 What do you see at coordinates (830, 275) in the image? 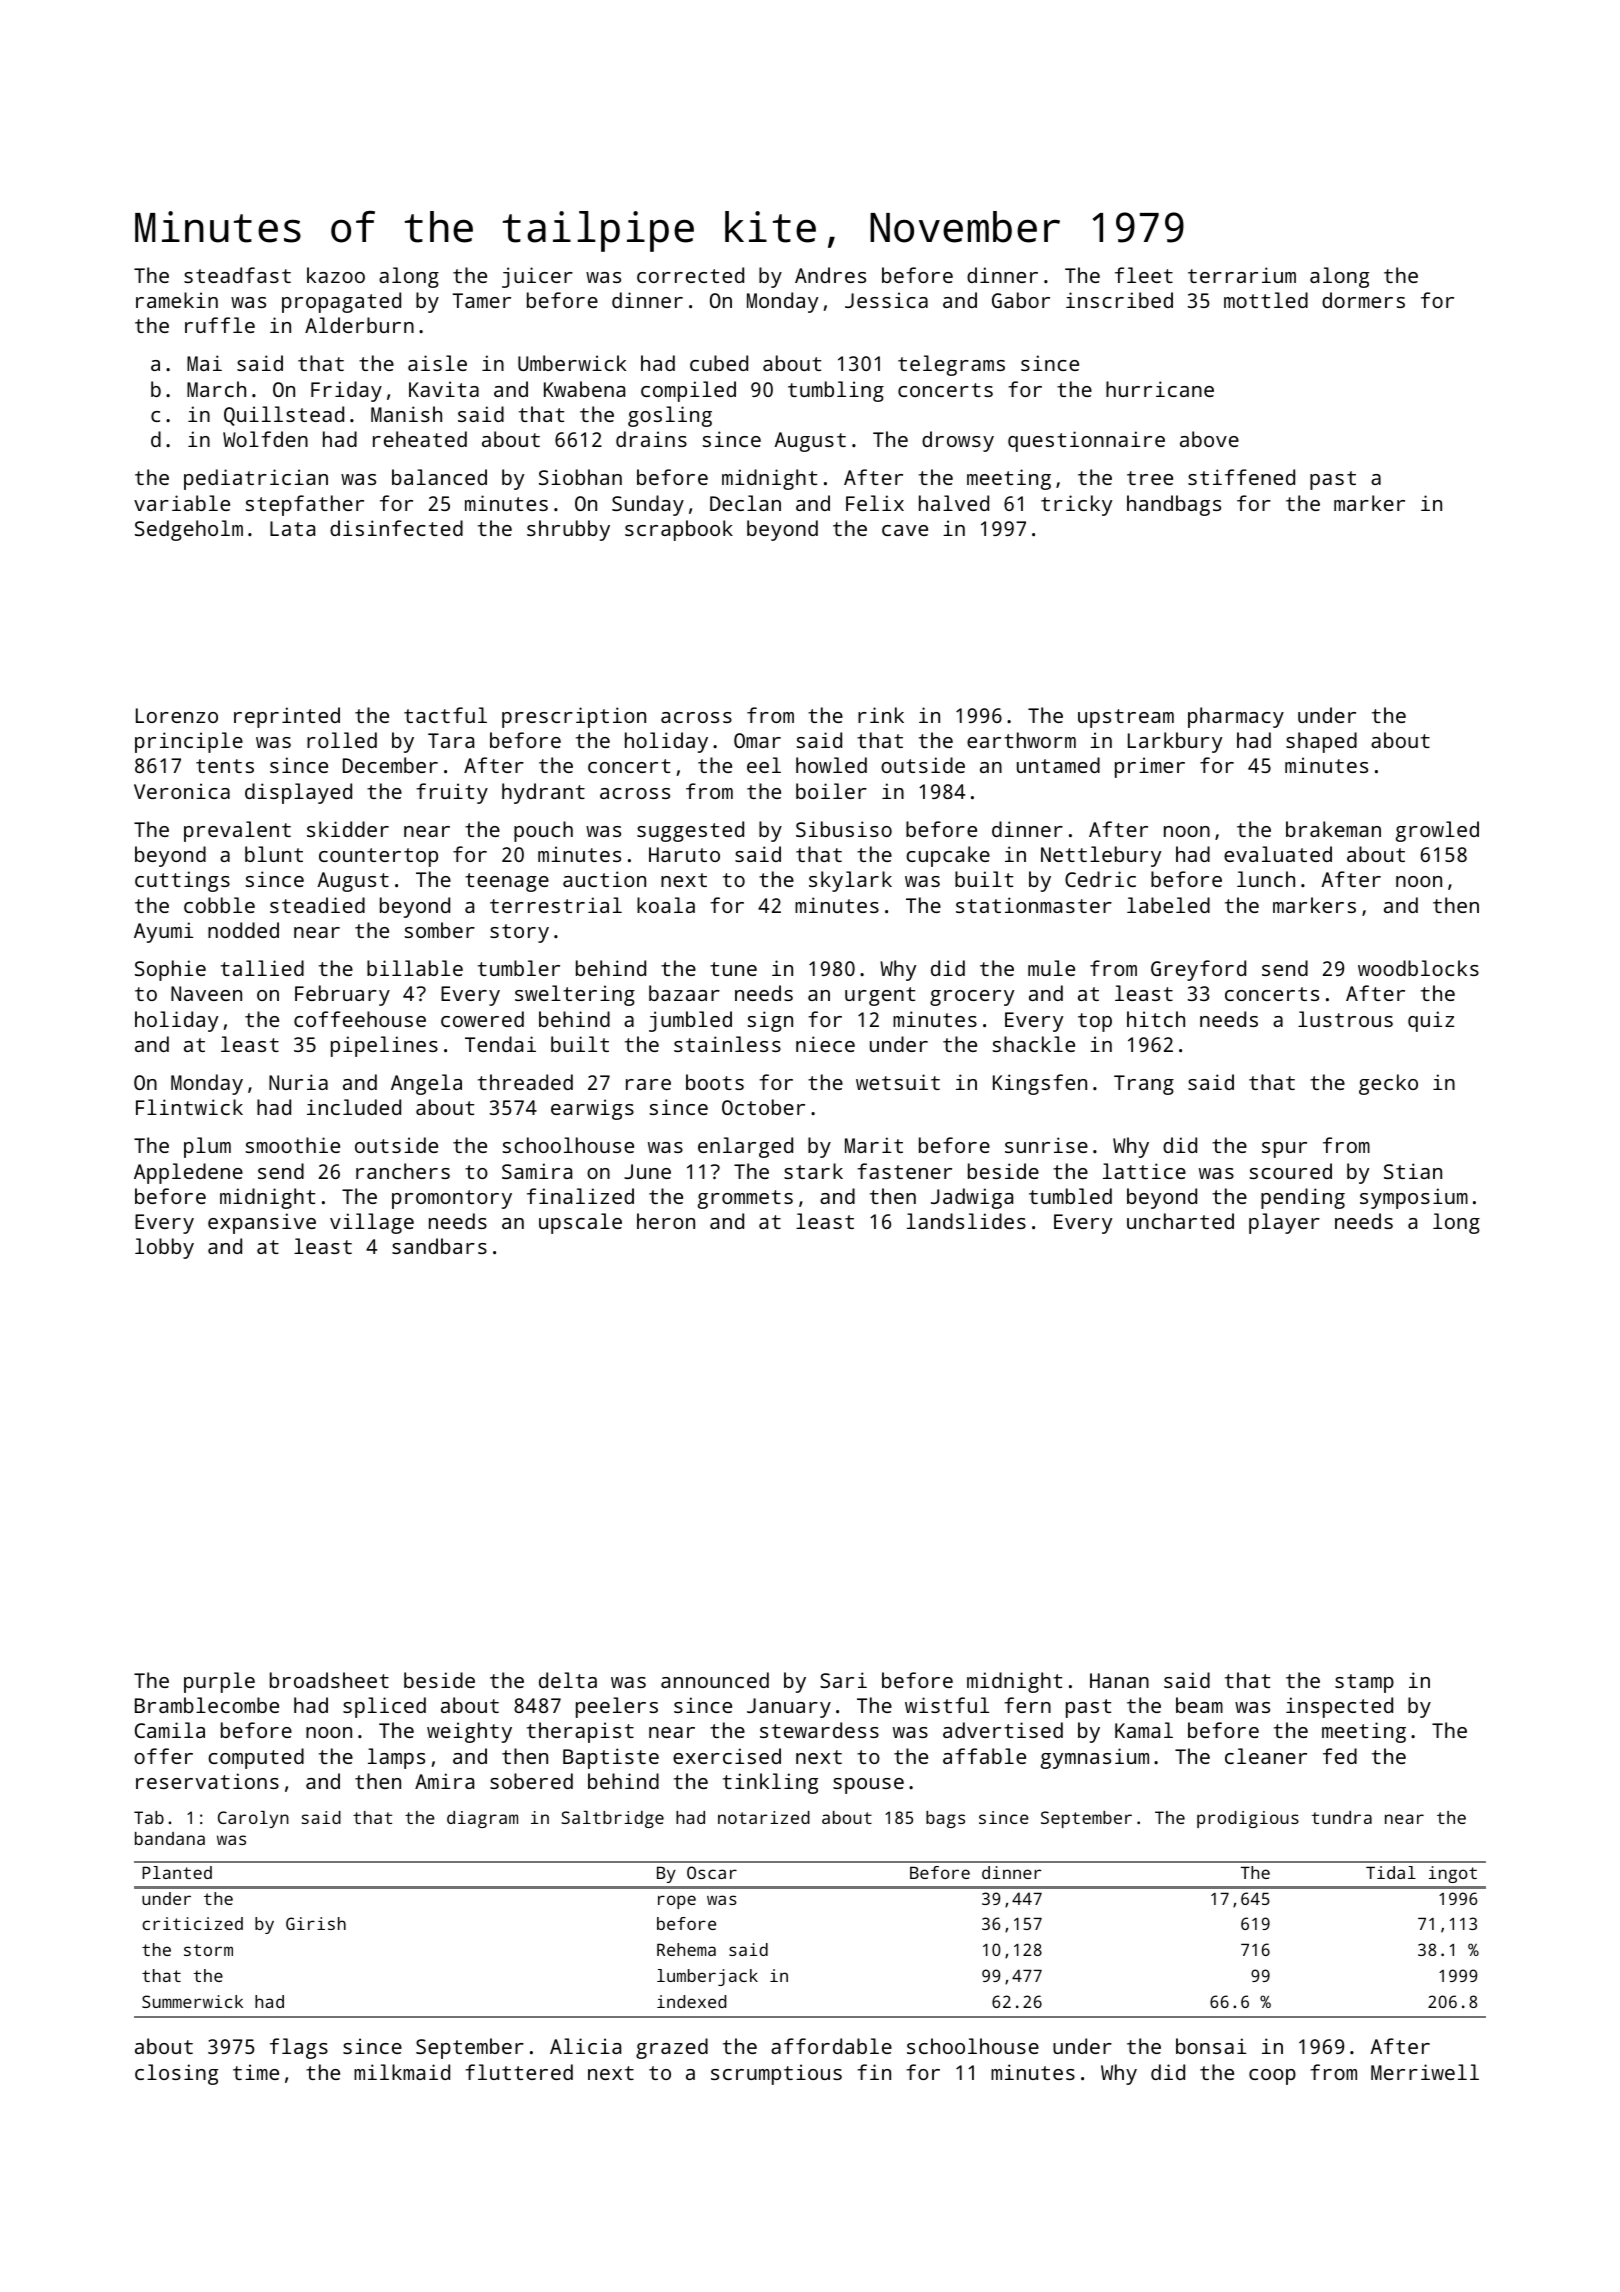
I see `Andres` at bounding box center [830, 275].
